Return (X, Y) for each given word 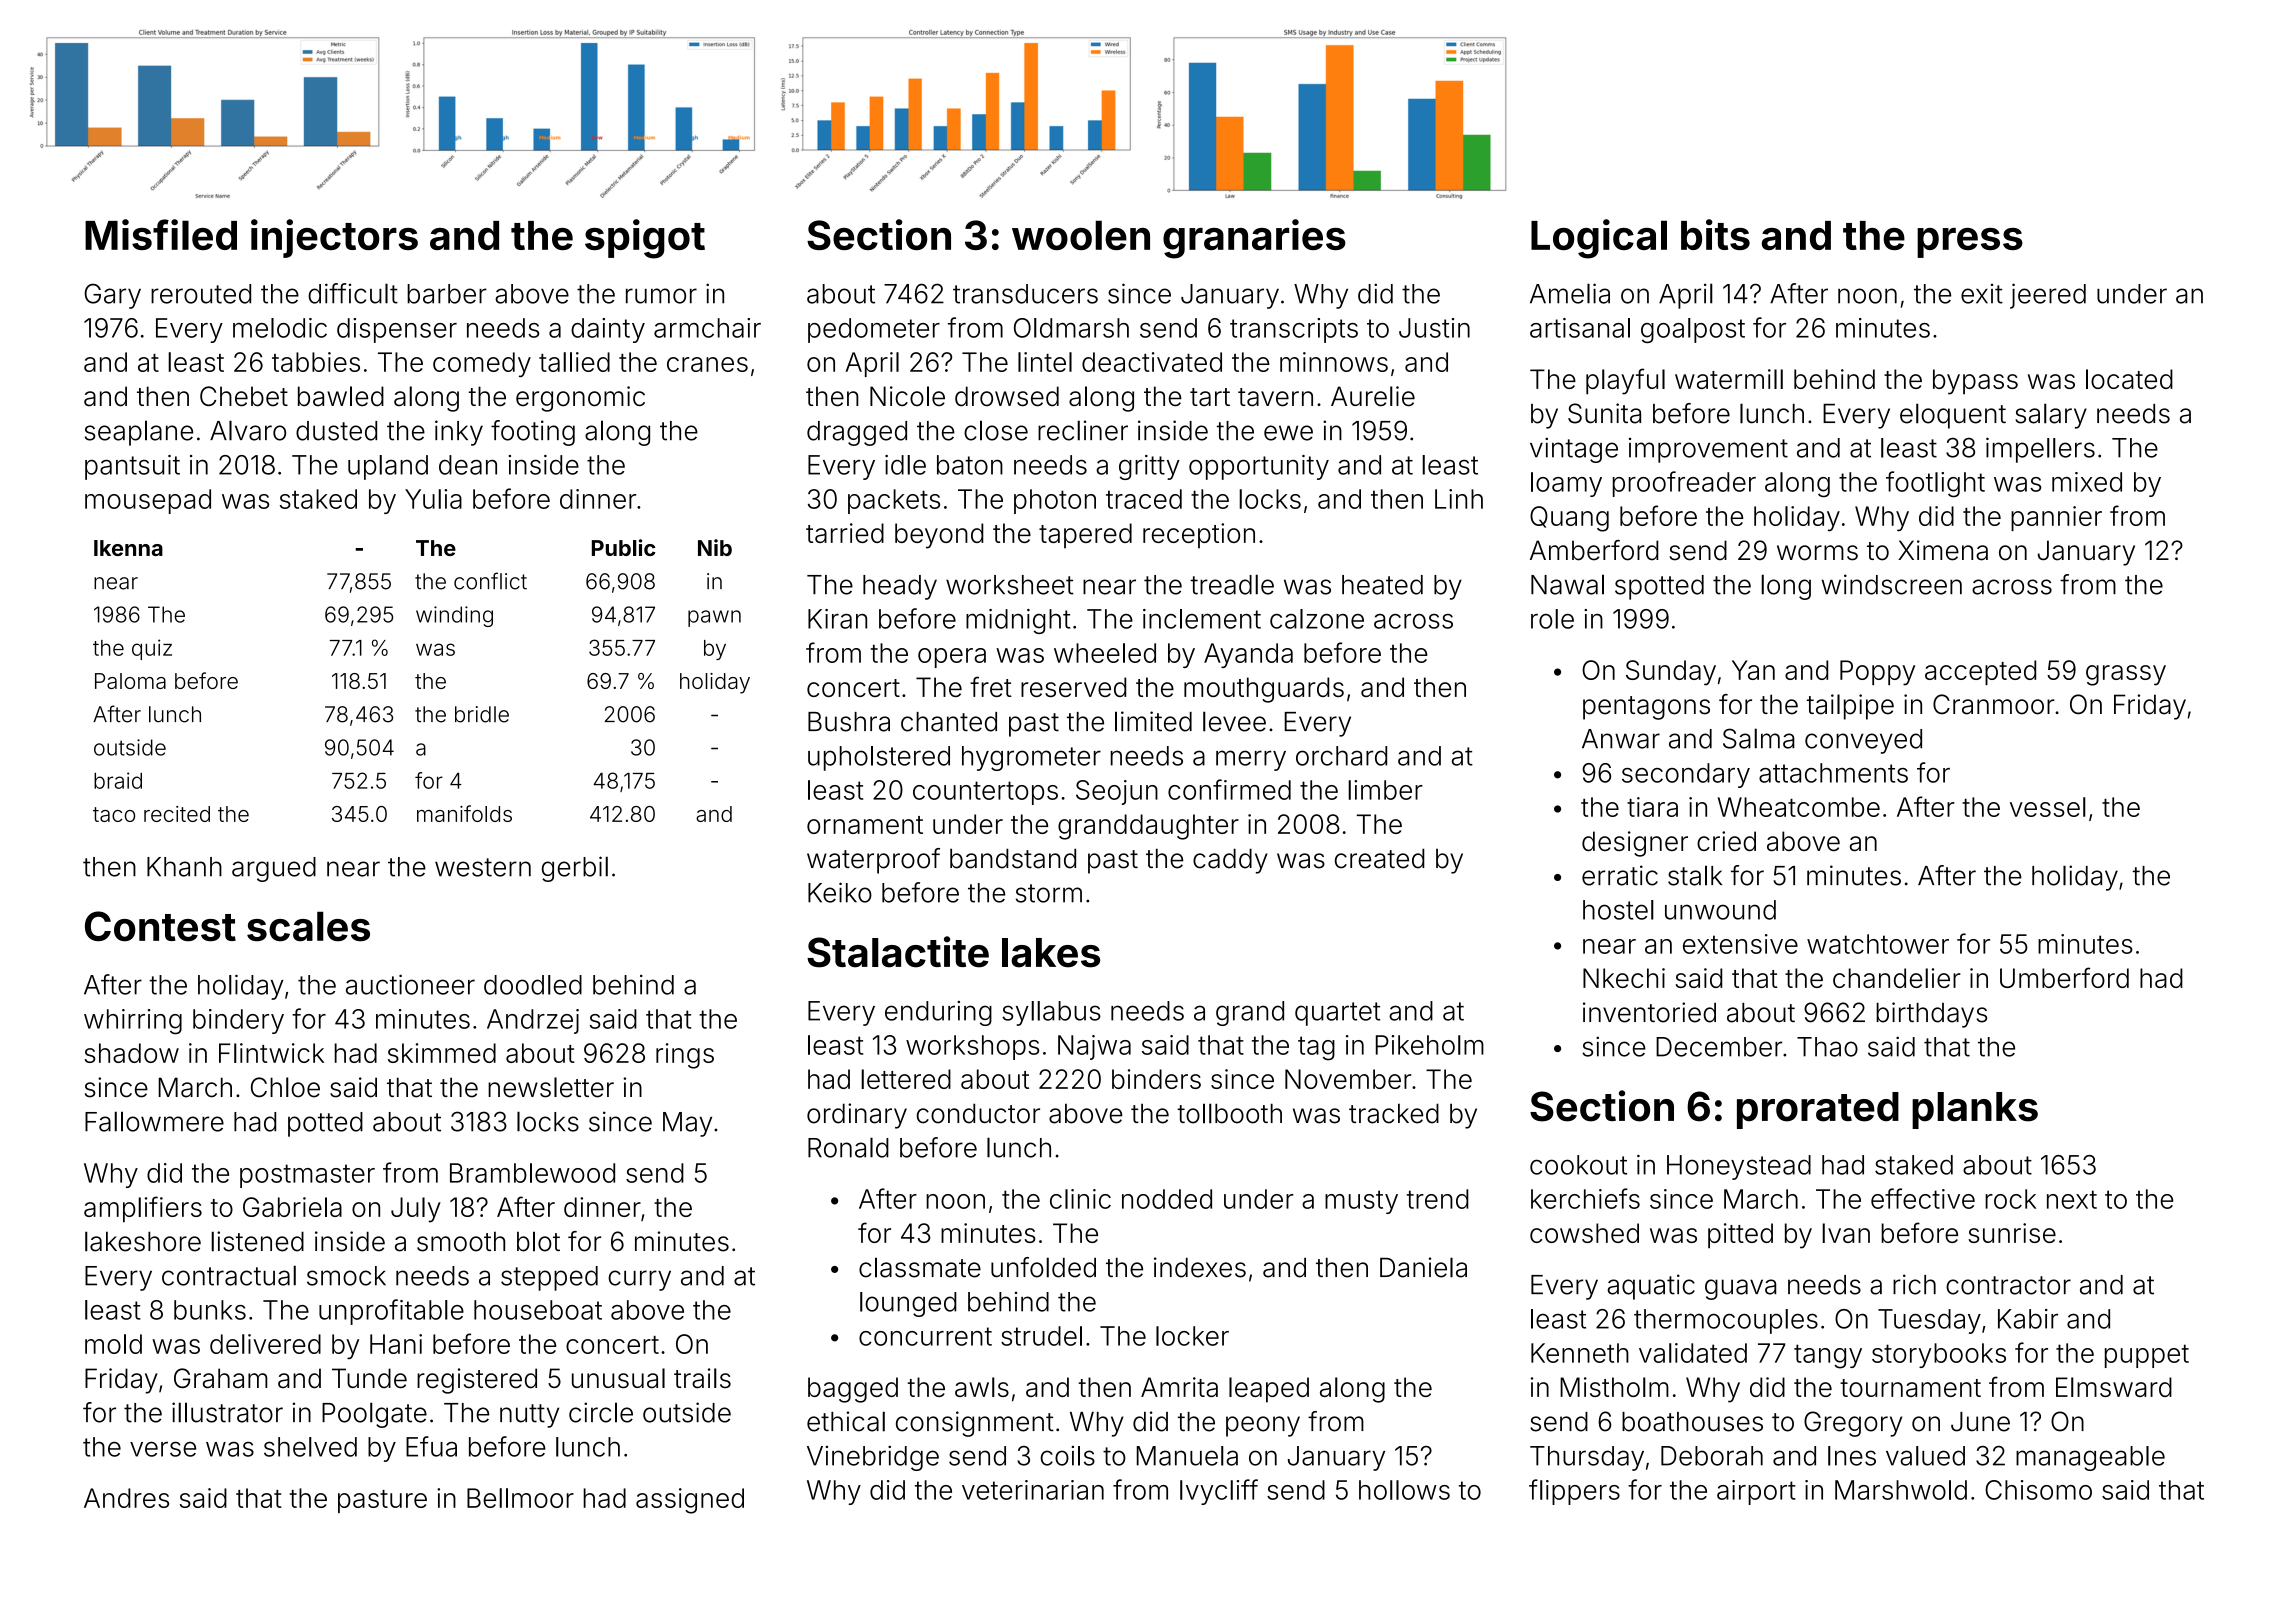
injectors (334, 238)
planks (1975, 1110)
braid (118, 780)
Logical (1599, 239)
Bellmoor (520, 1498)
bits (1715, 234)
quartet (1337, 1014)
